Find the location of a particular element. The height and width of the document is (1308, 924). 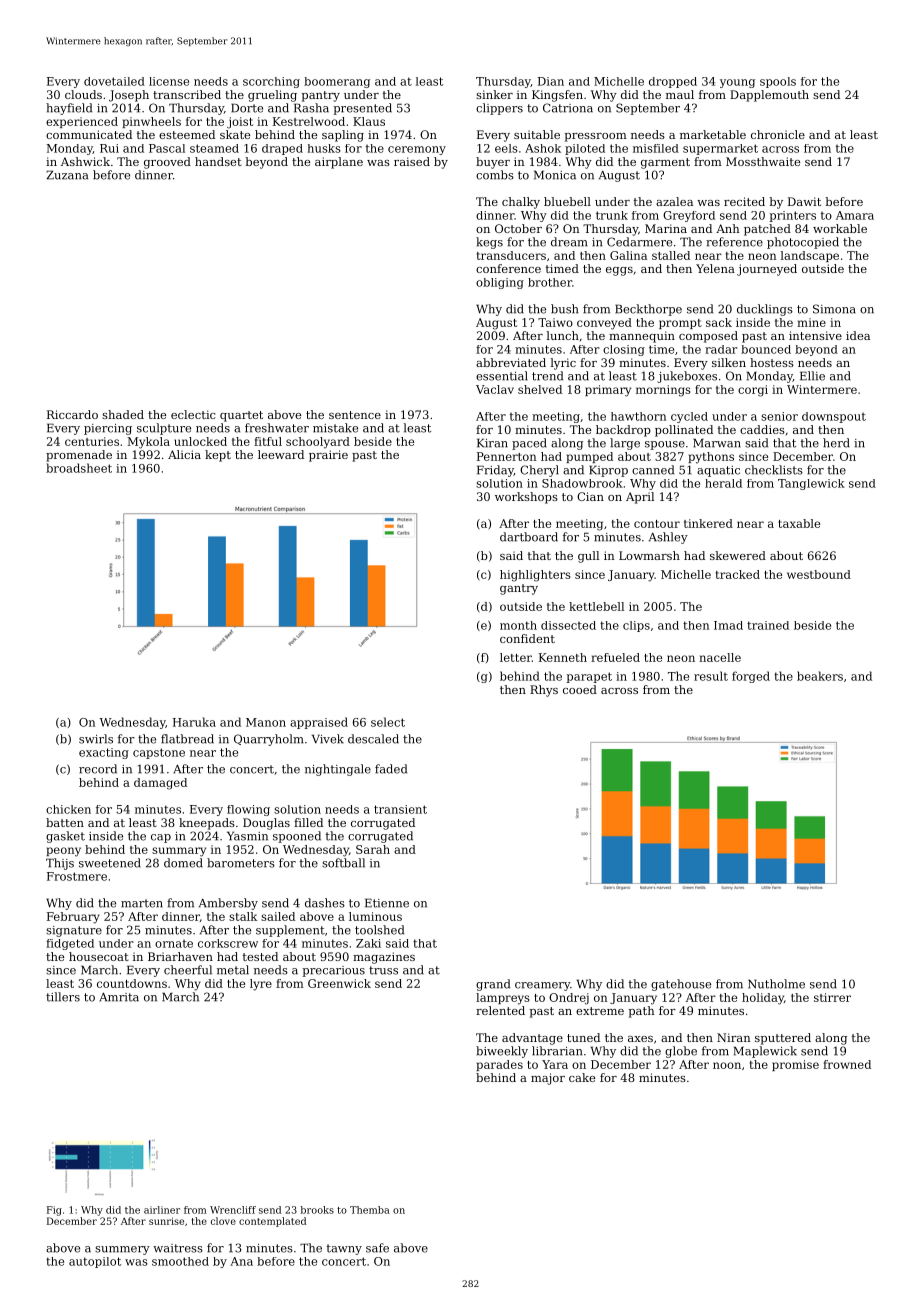

Ellie is located at coordinates (812, 376).
